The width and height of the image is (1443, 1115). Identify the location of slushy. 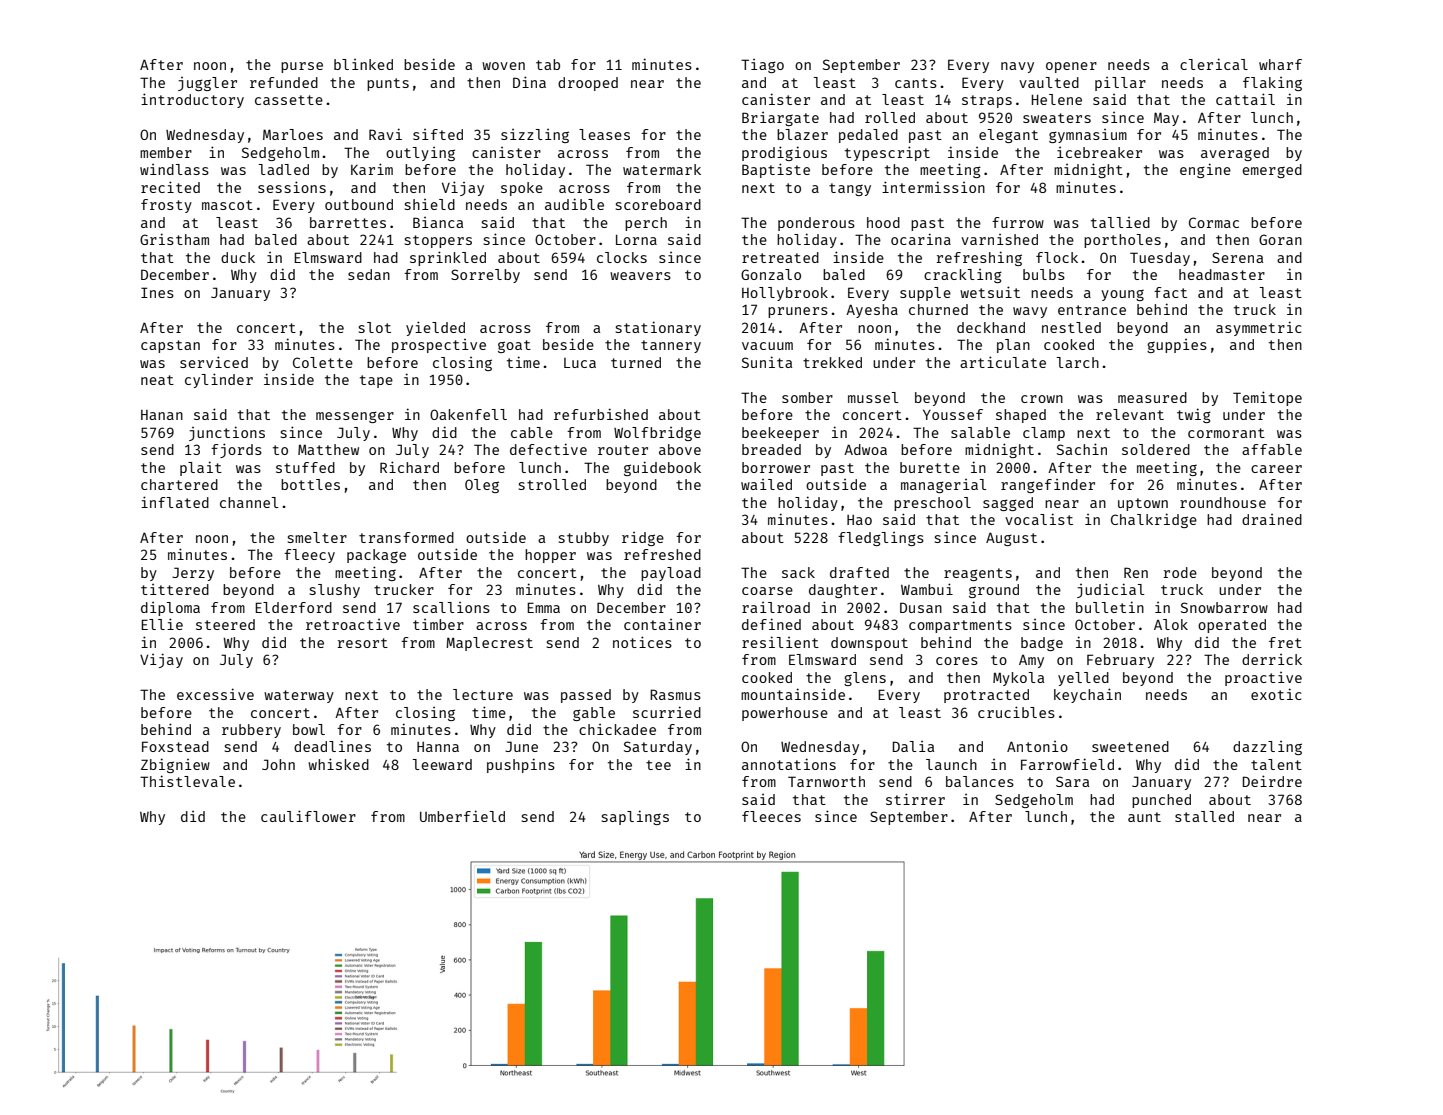
(335, 591).
